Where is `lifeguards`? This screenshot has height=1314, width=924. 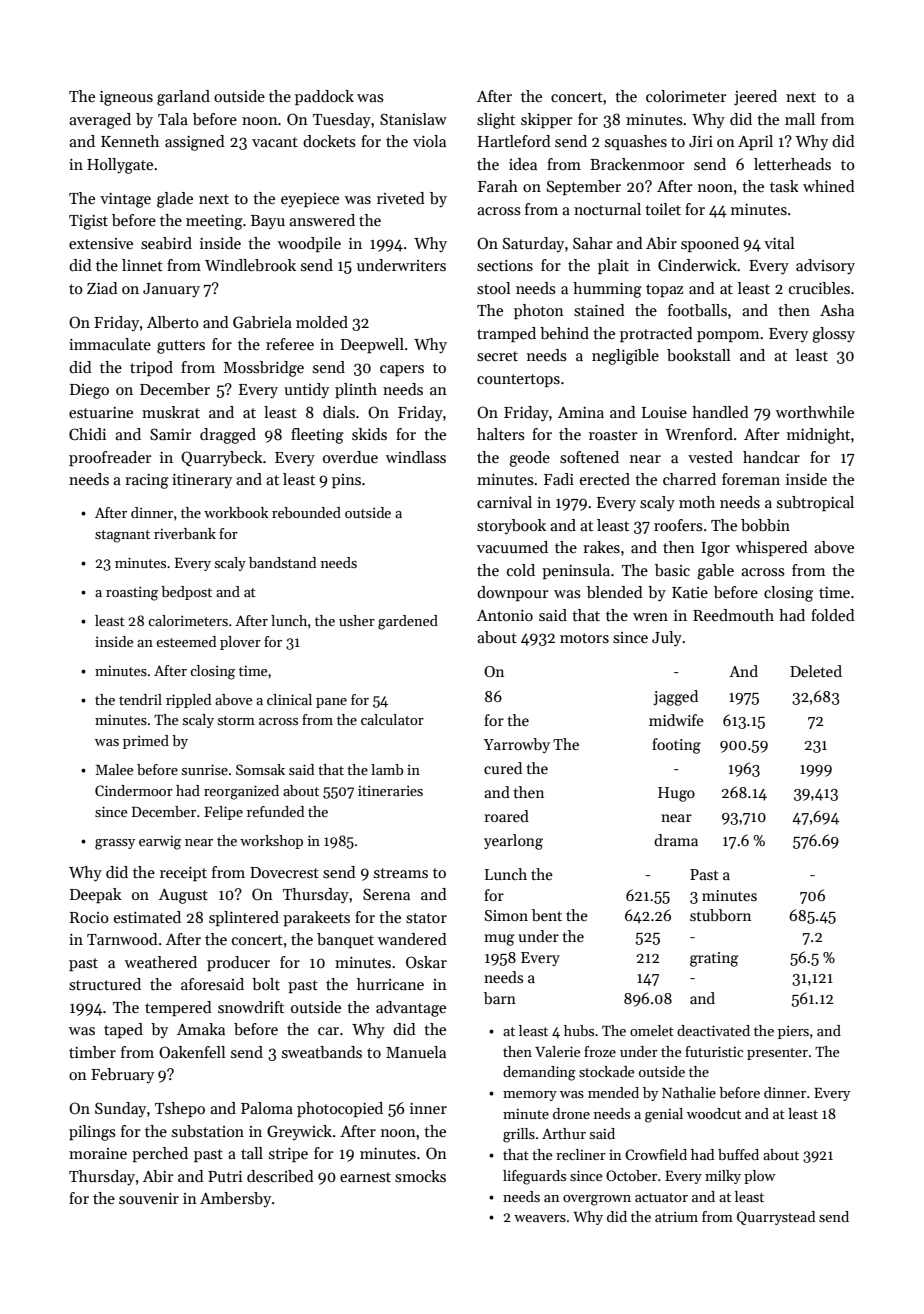
lifeguards is located at coordinates (534, 1177).
